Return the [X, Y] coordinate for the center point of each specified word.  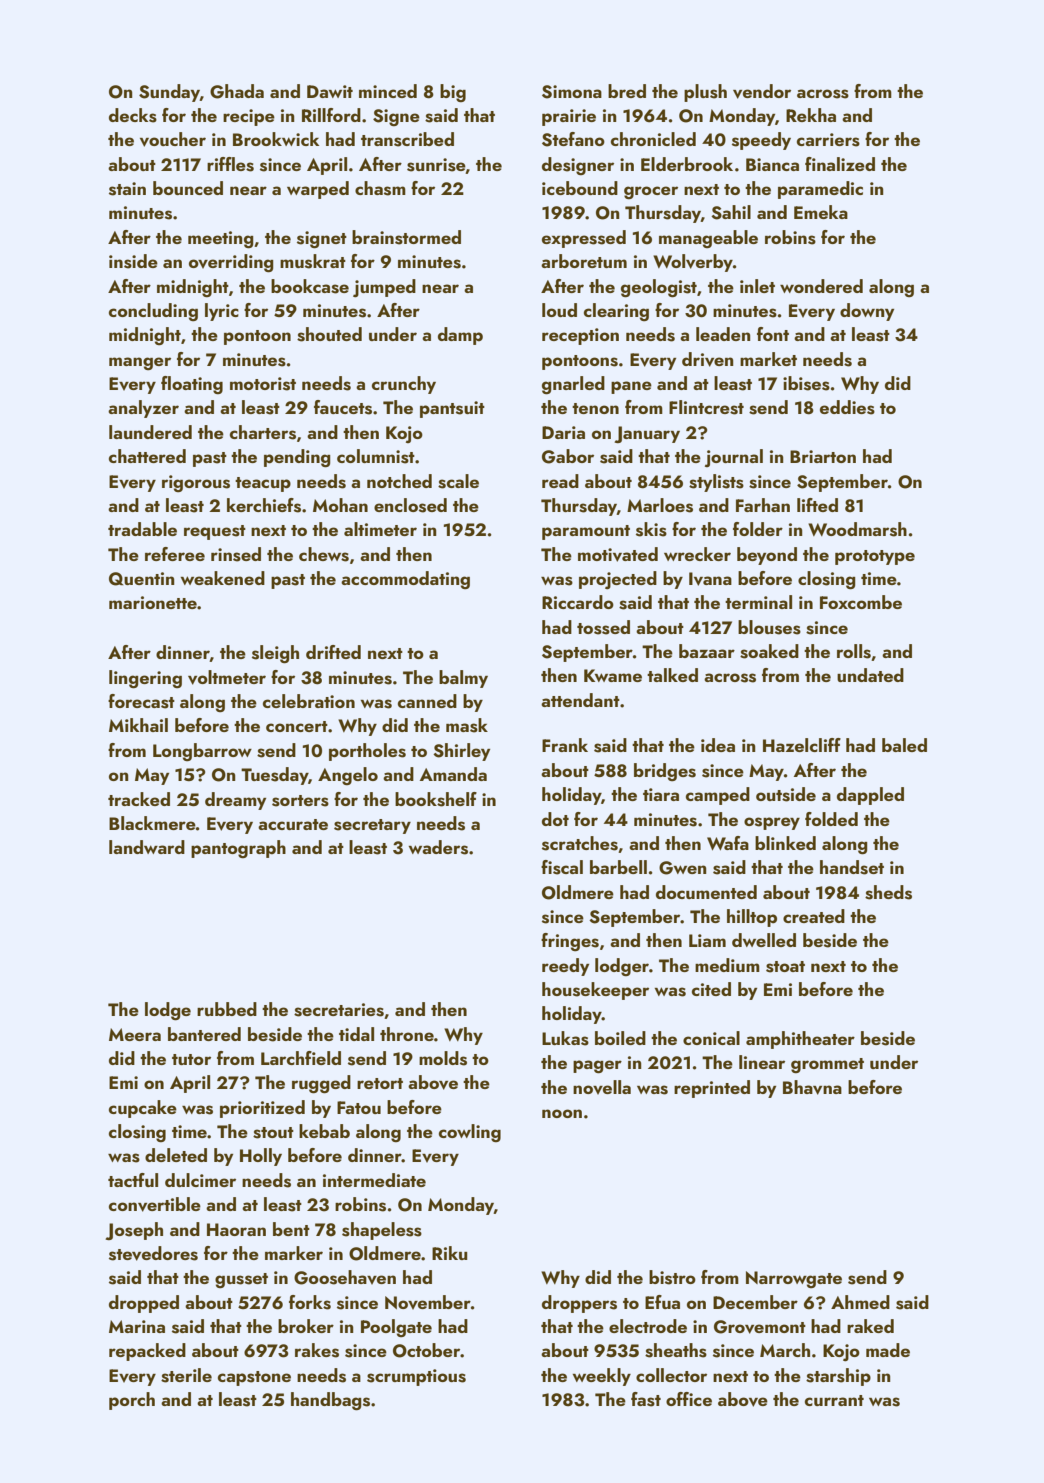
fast [646, 1399]
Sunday [169, 93]
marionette [153, 602]
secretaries [339, 1010]
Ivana [710, 579]
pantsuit [452, 409]
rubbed [227, 1009]
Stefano [573, 139]
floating [192, 385]
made [888, 1350]
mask [467, 725]
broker [306, 1326]
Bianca [772, 164]
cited [711, 989]
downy [867, 312]
